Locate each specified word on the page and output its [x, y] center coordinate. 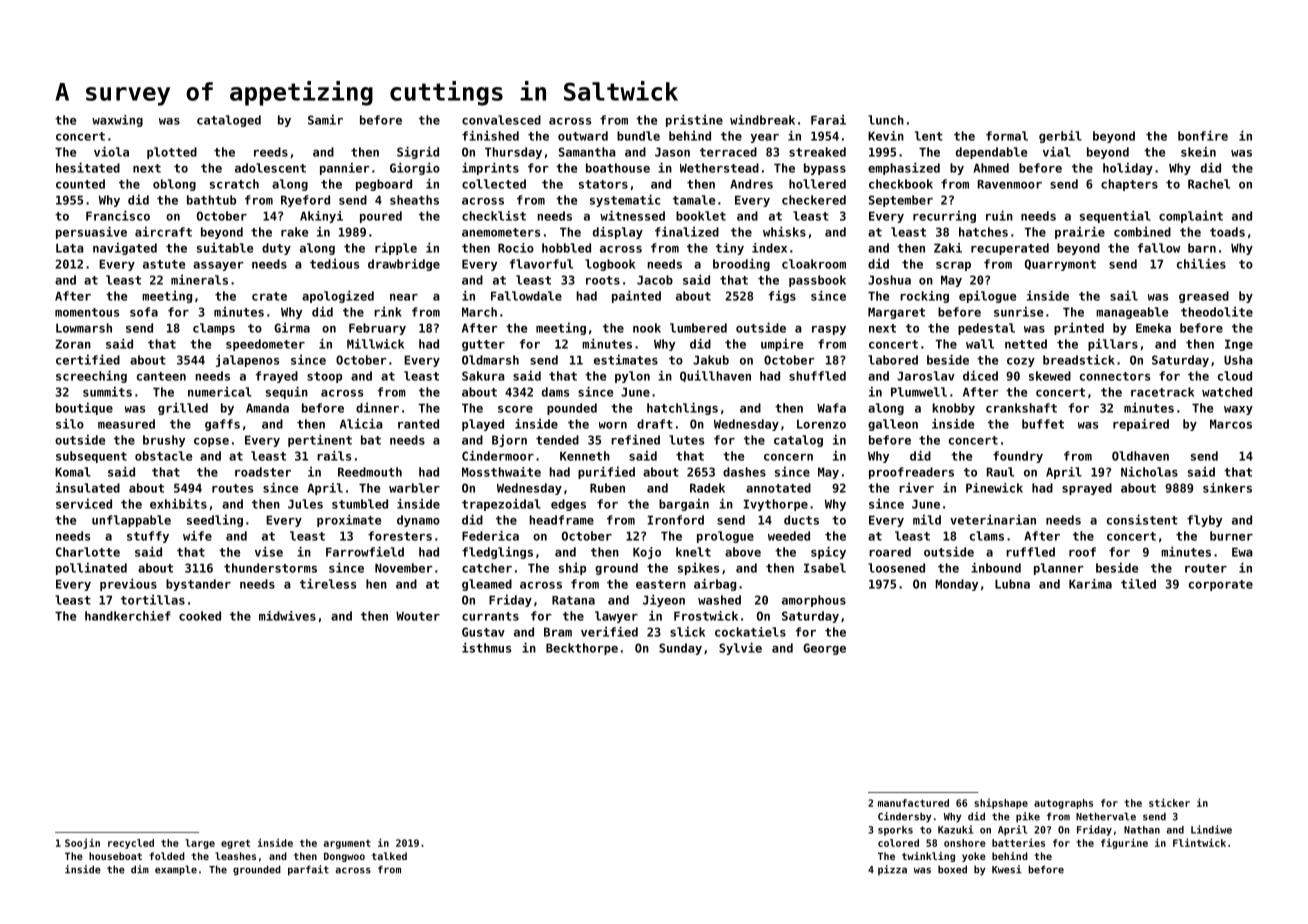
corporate [1221, 585]
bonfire [1203, 135]
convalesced [501, 120]
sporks [895, 831]
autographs [1063, 804]
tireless [328, 583]
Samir [325, 119]
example [176, 870]
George [824, 649]
